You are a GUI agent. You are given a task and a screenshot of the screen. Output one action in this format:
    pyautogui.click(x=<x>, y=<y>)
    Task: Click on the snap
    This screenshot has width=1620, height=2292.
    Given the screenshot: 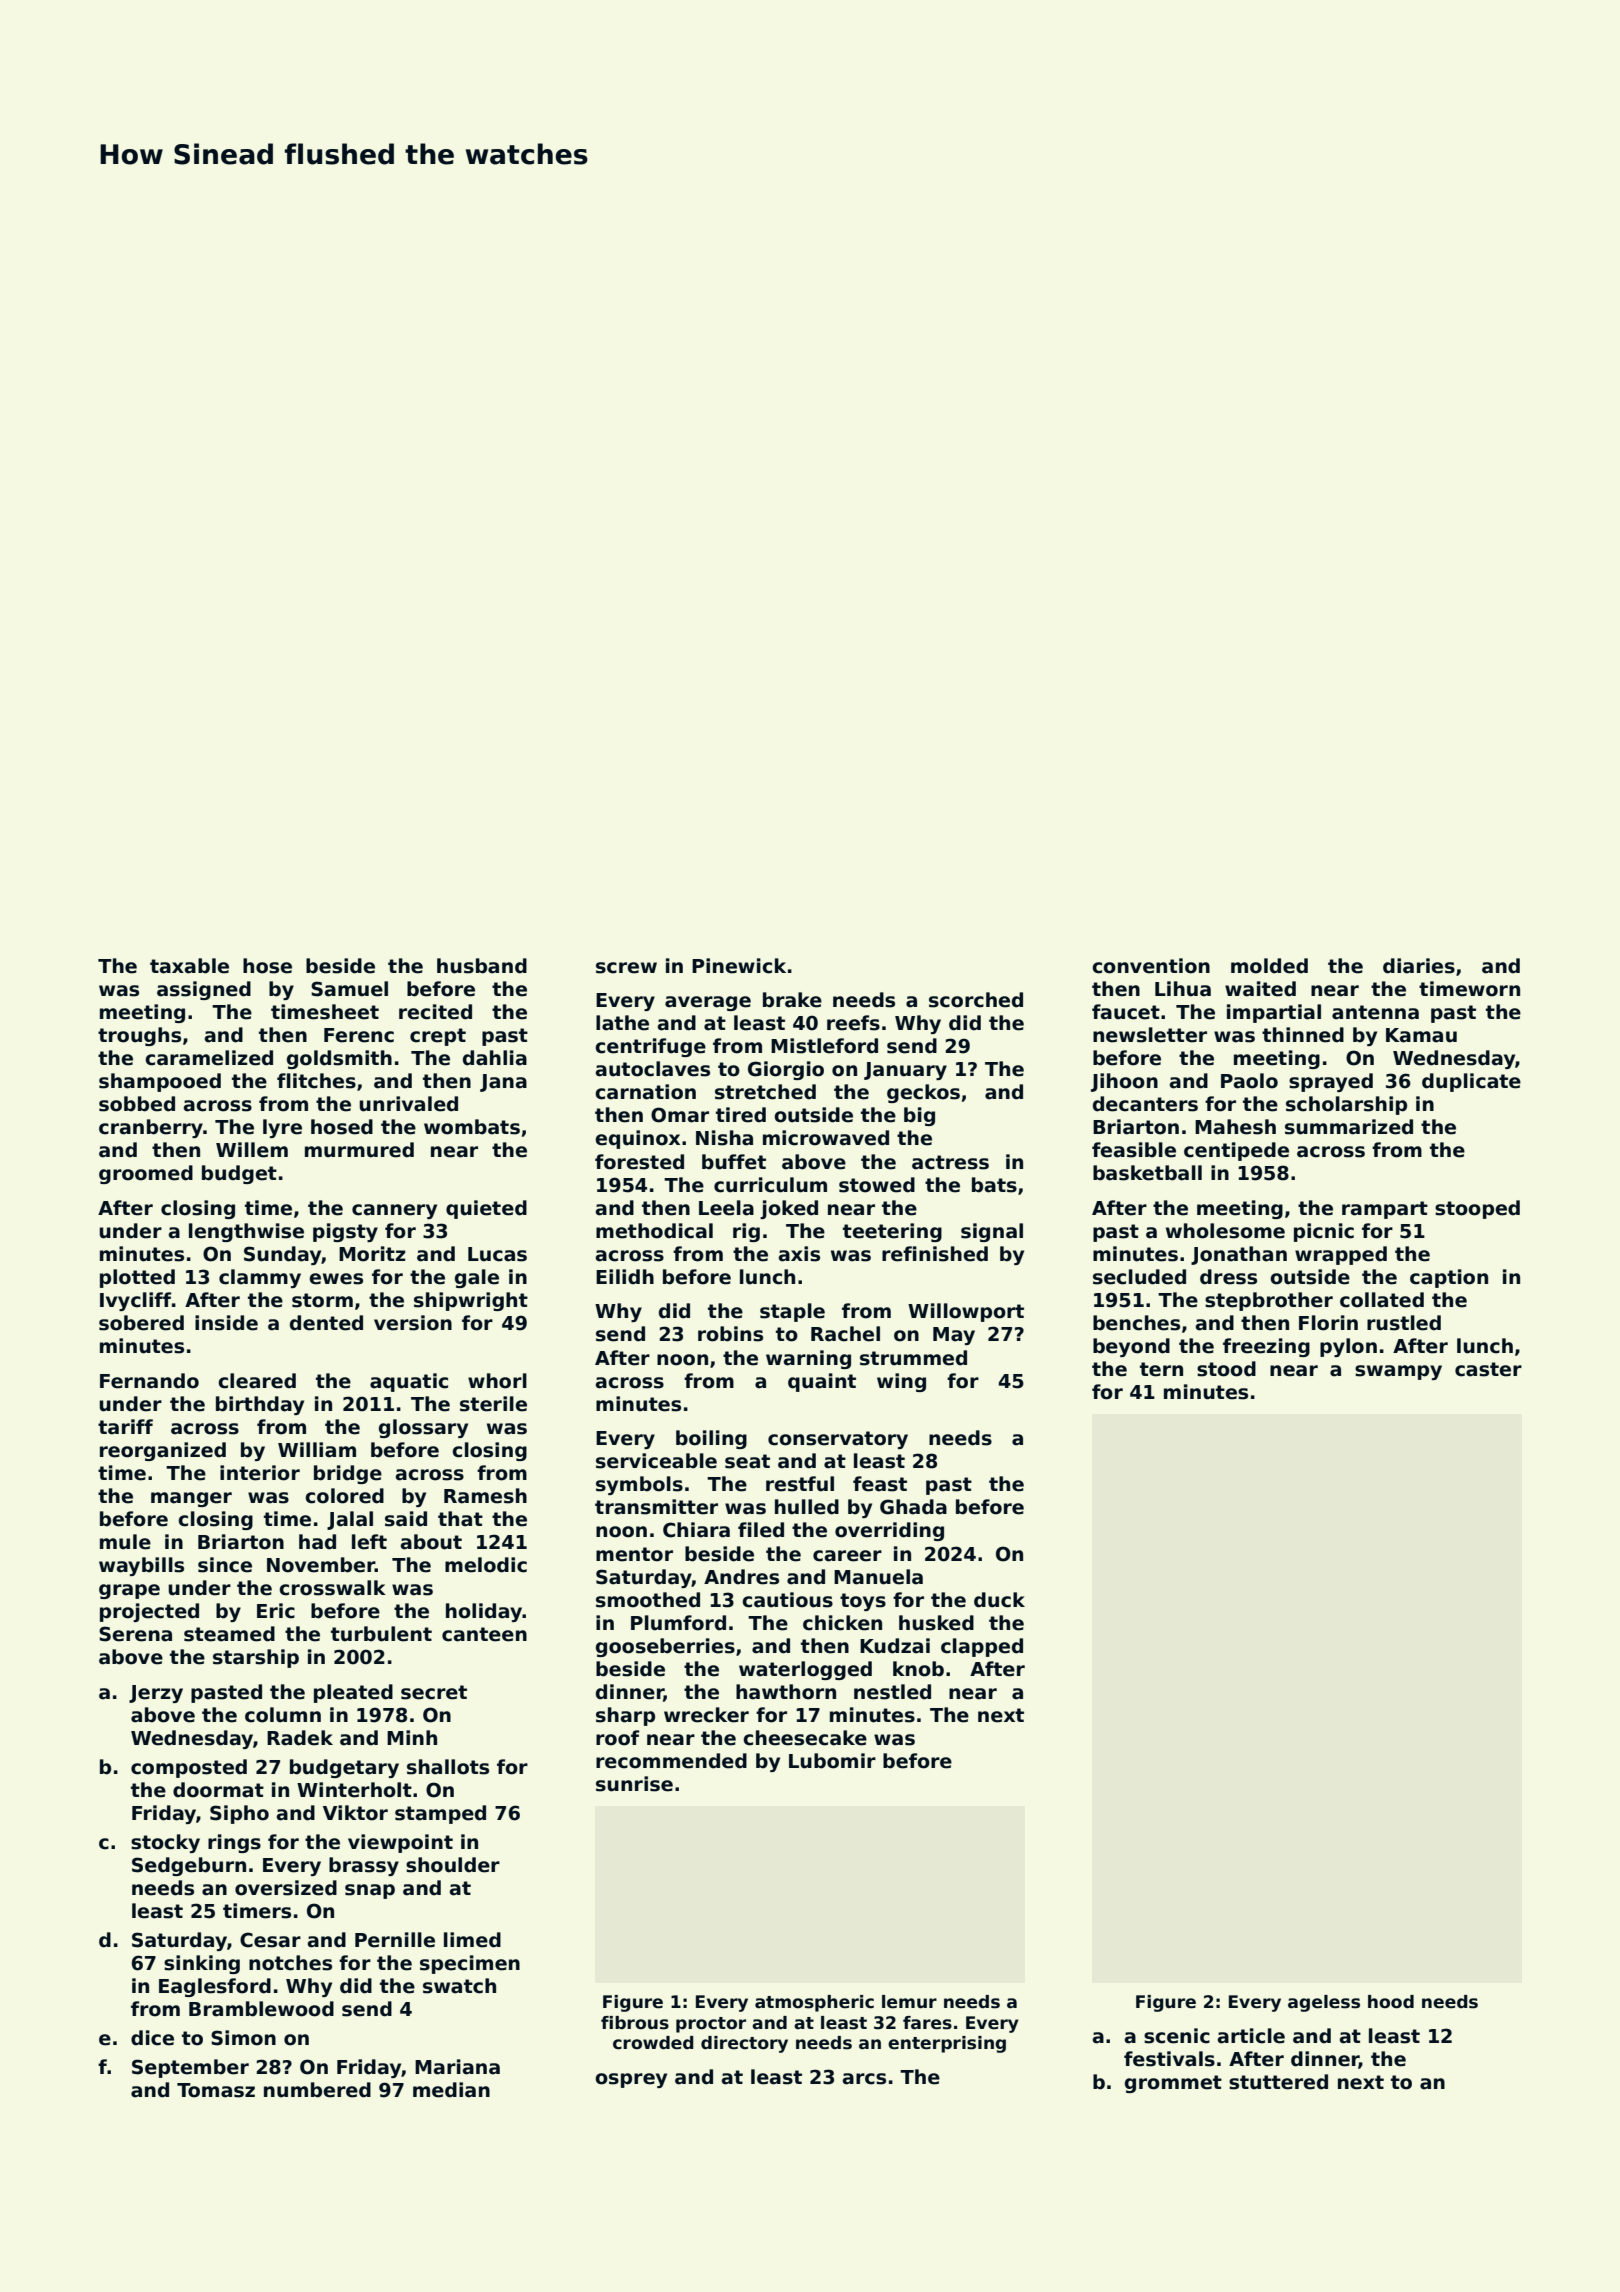 What is the action you would take?
    pyautogui.click(x=370, y=1891)
